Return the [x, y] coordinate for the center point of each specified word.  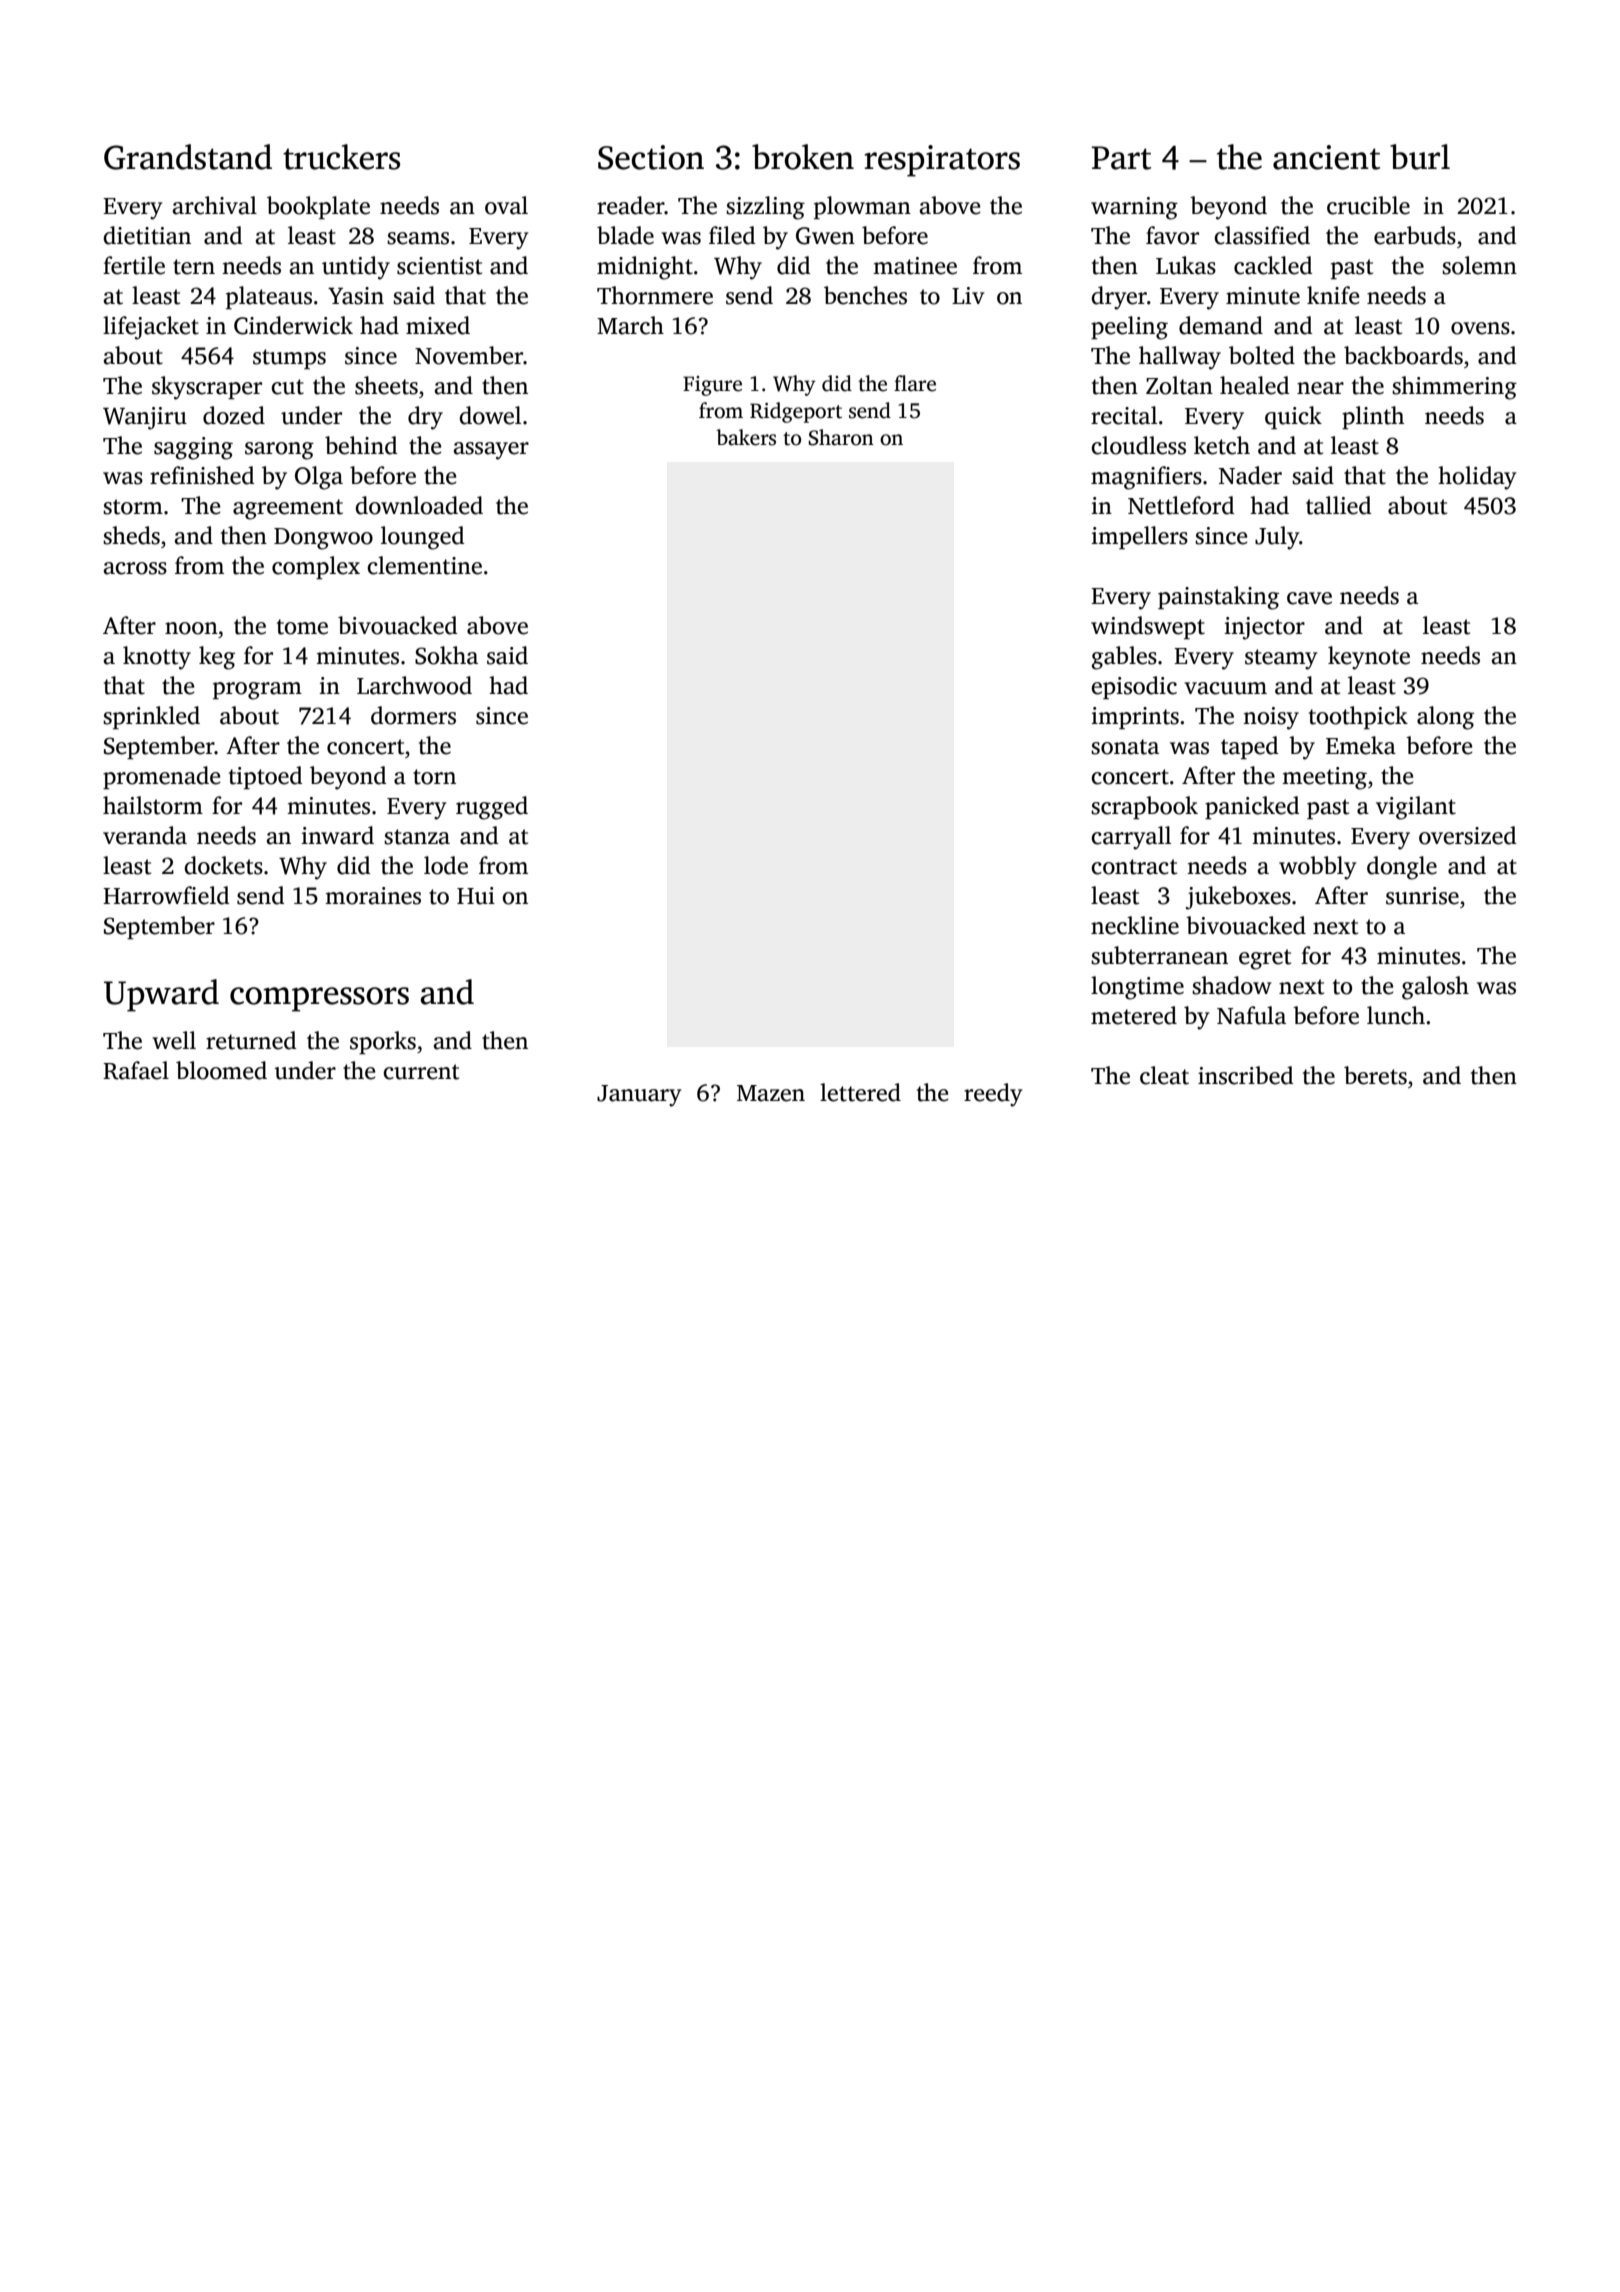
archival [215, 205]
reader [631, 205]
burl [1420, 157]
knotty [157, 658]
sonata [1125, 747]
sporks [383, 1042]
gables [1124, 658]
